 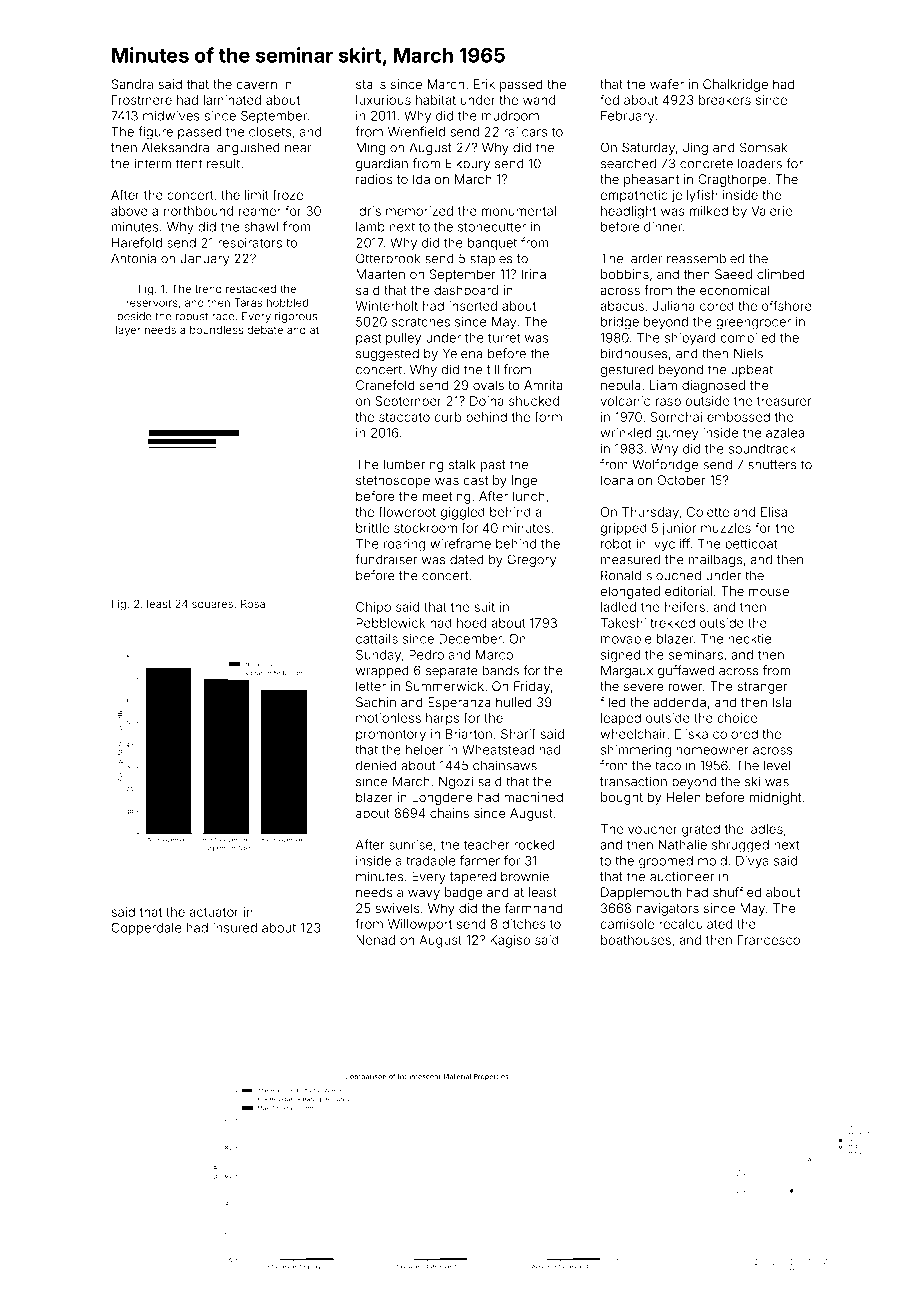 I want to click on cavern, so click(x=256, y=85).
